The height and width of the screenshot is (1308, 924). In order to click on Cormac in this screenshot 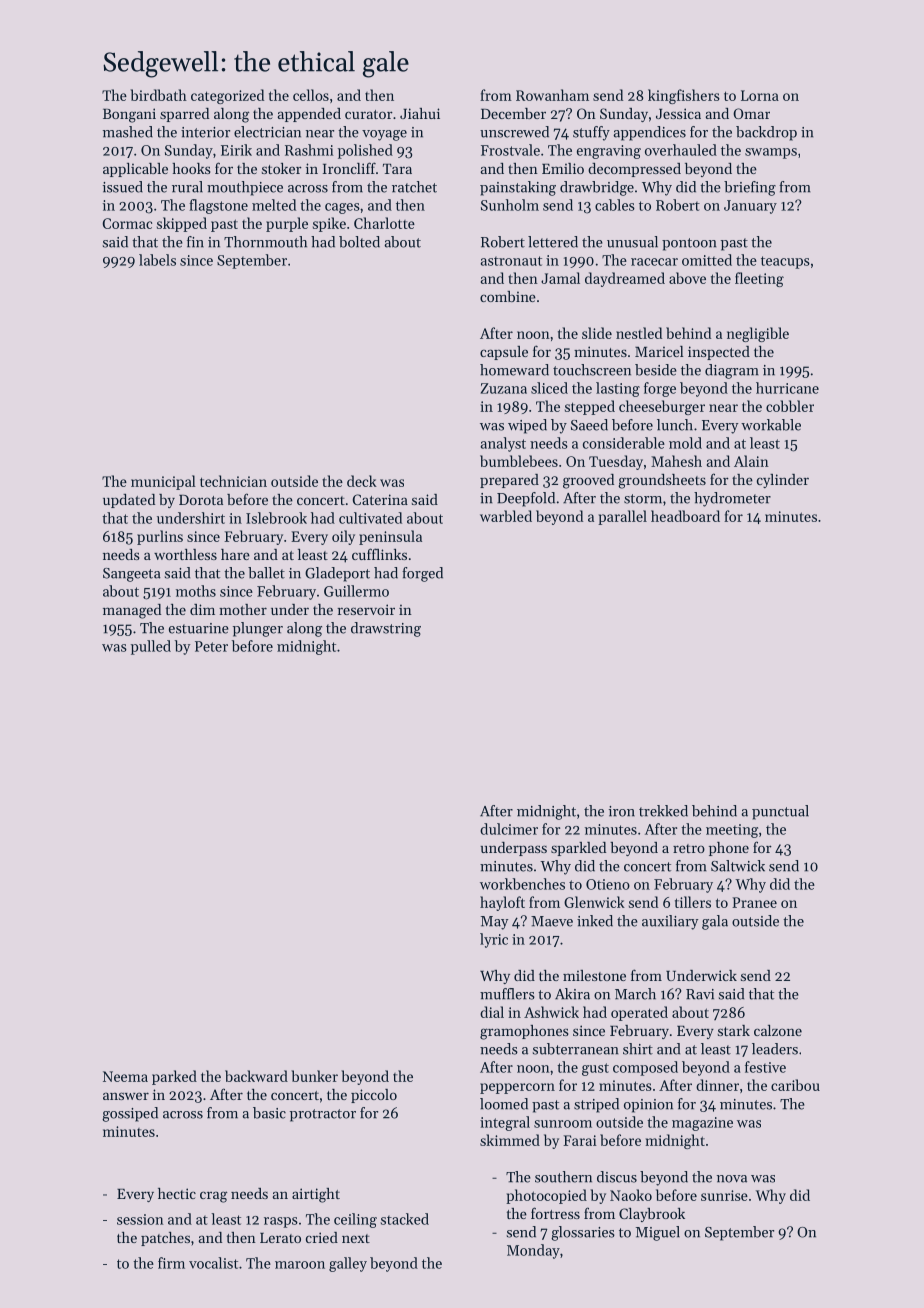, I will do `click(127, 223)`.
